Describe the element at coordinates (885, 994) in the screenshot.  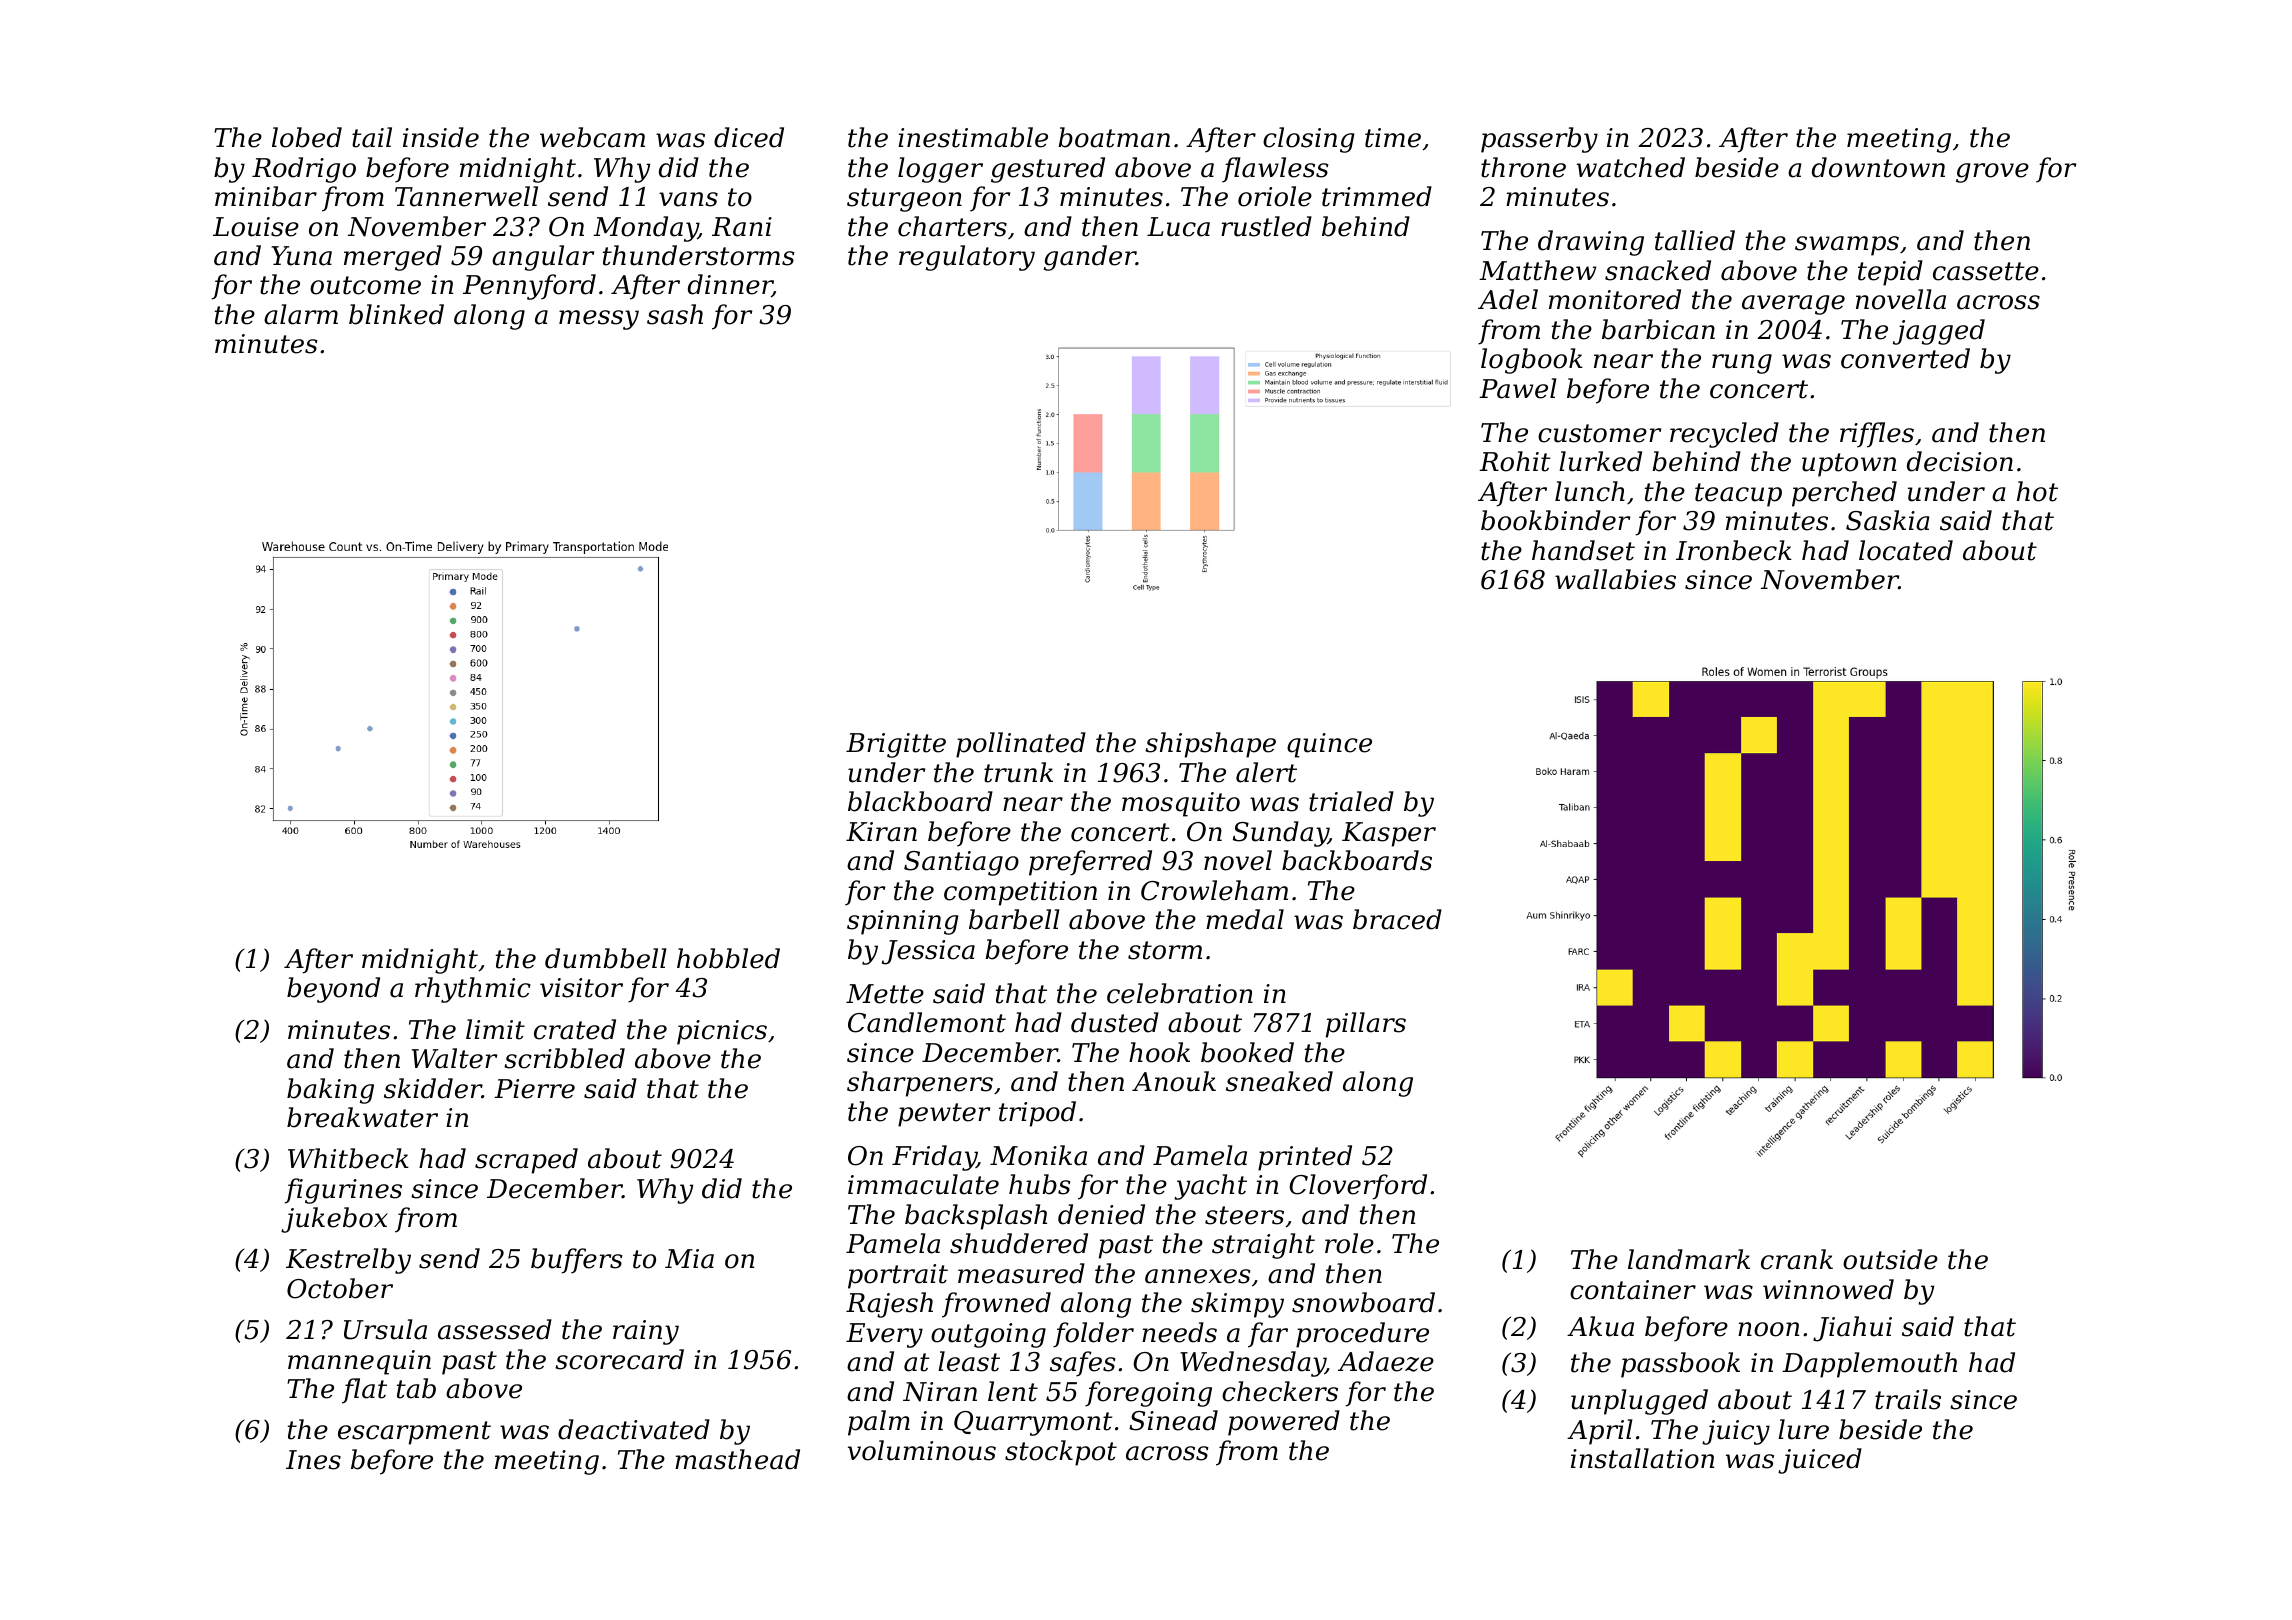
I see `Mette` at that location.
